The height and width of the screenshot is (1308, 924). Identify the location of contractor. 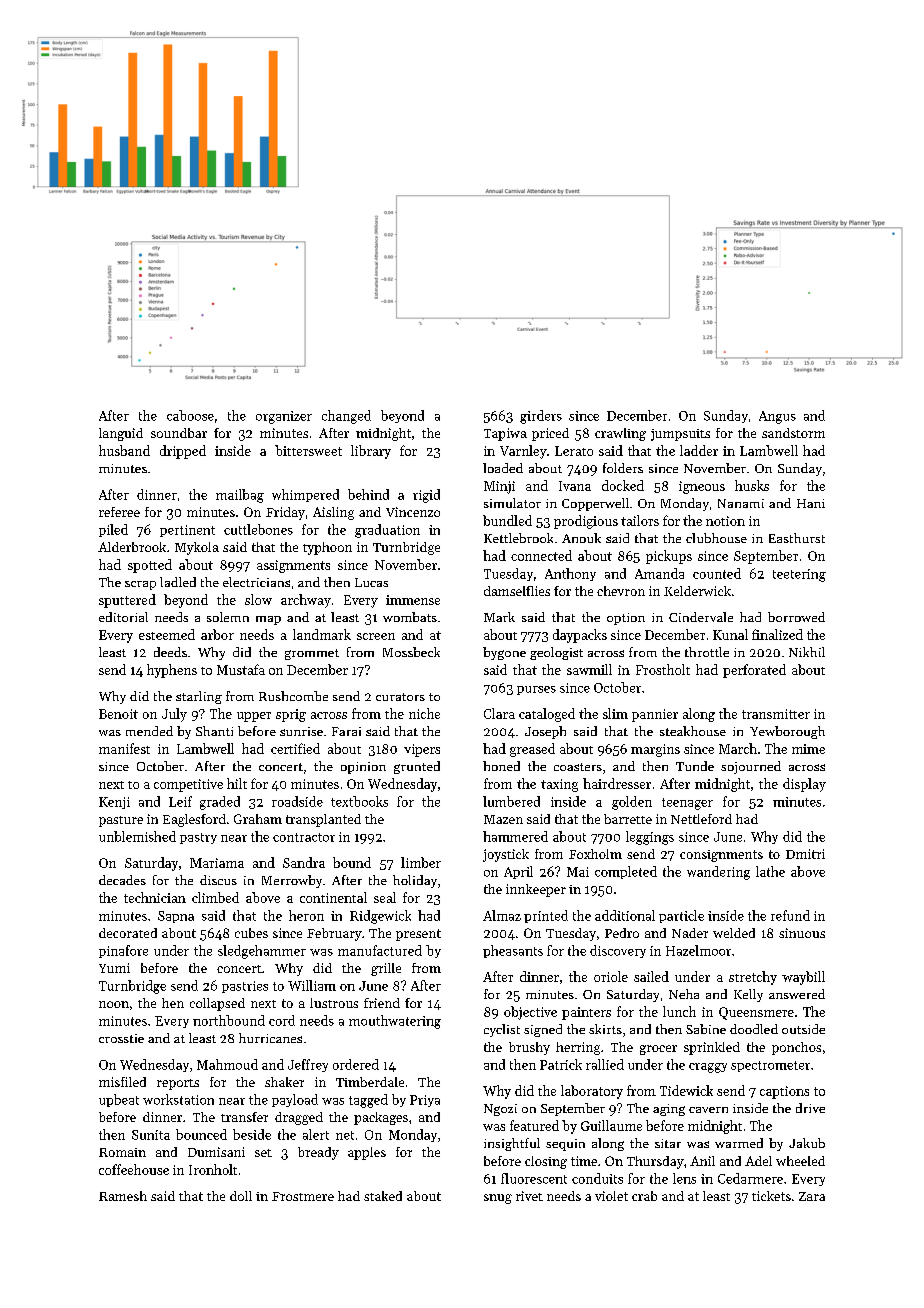
(304, 837).
